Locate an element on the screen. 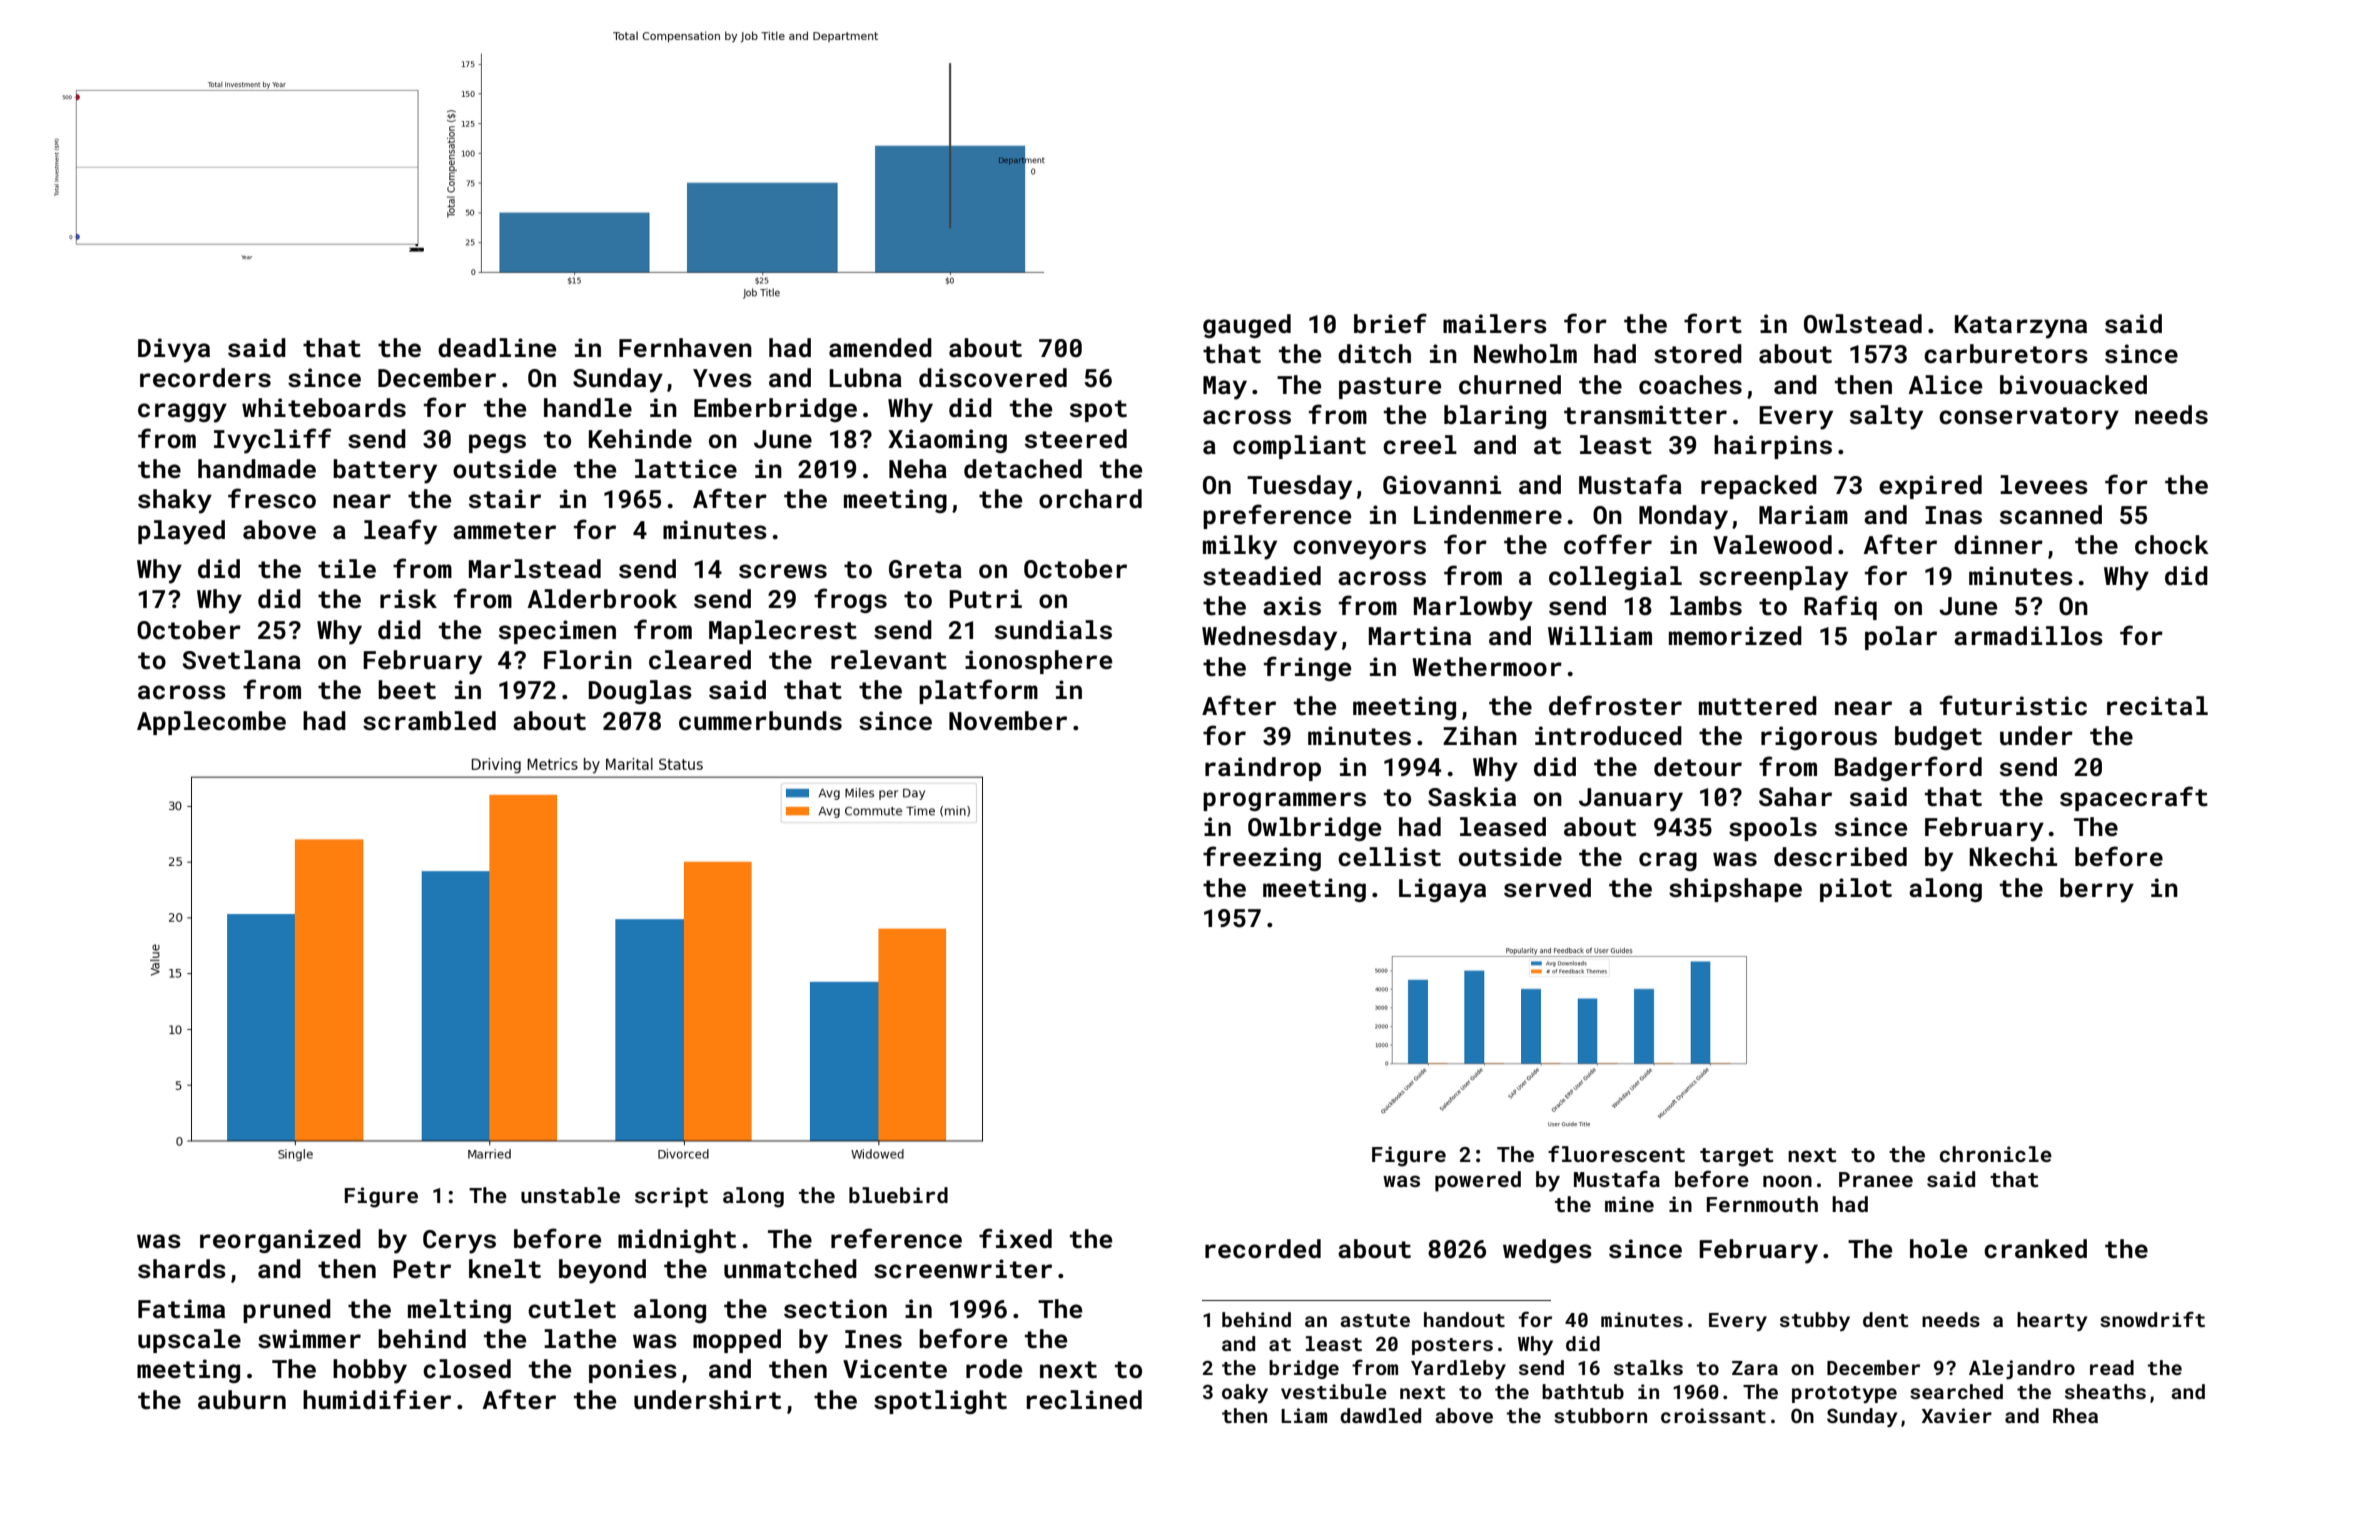 The height and width of the screenshot is (1526, 2358). recorders is located at coordinates (205, 378).
